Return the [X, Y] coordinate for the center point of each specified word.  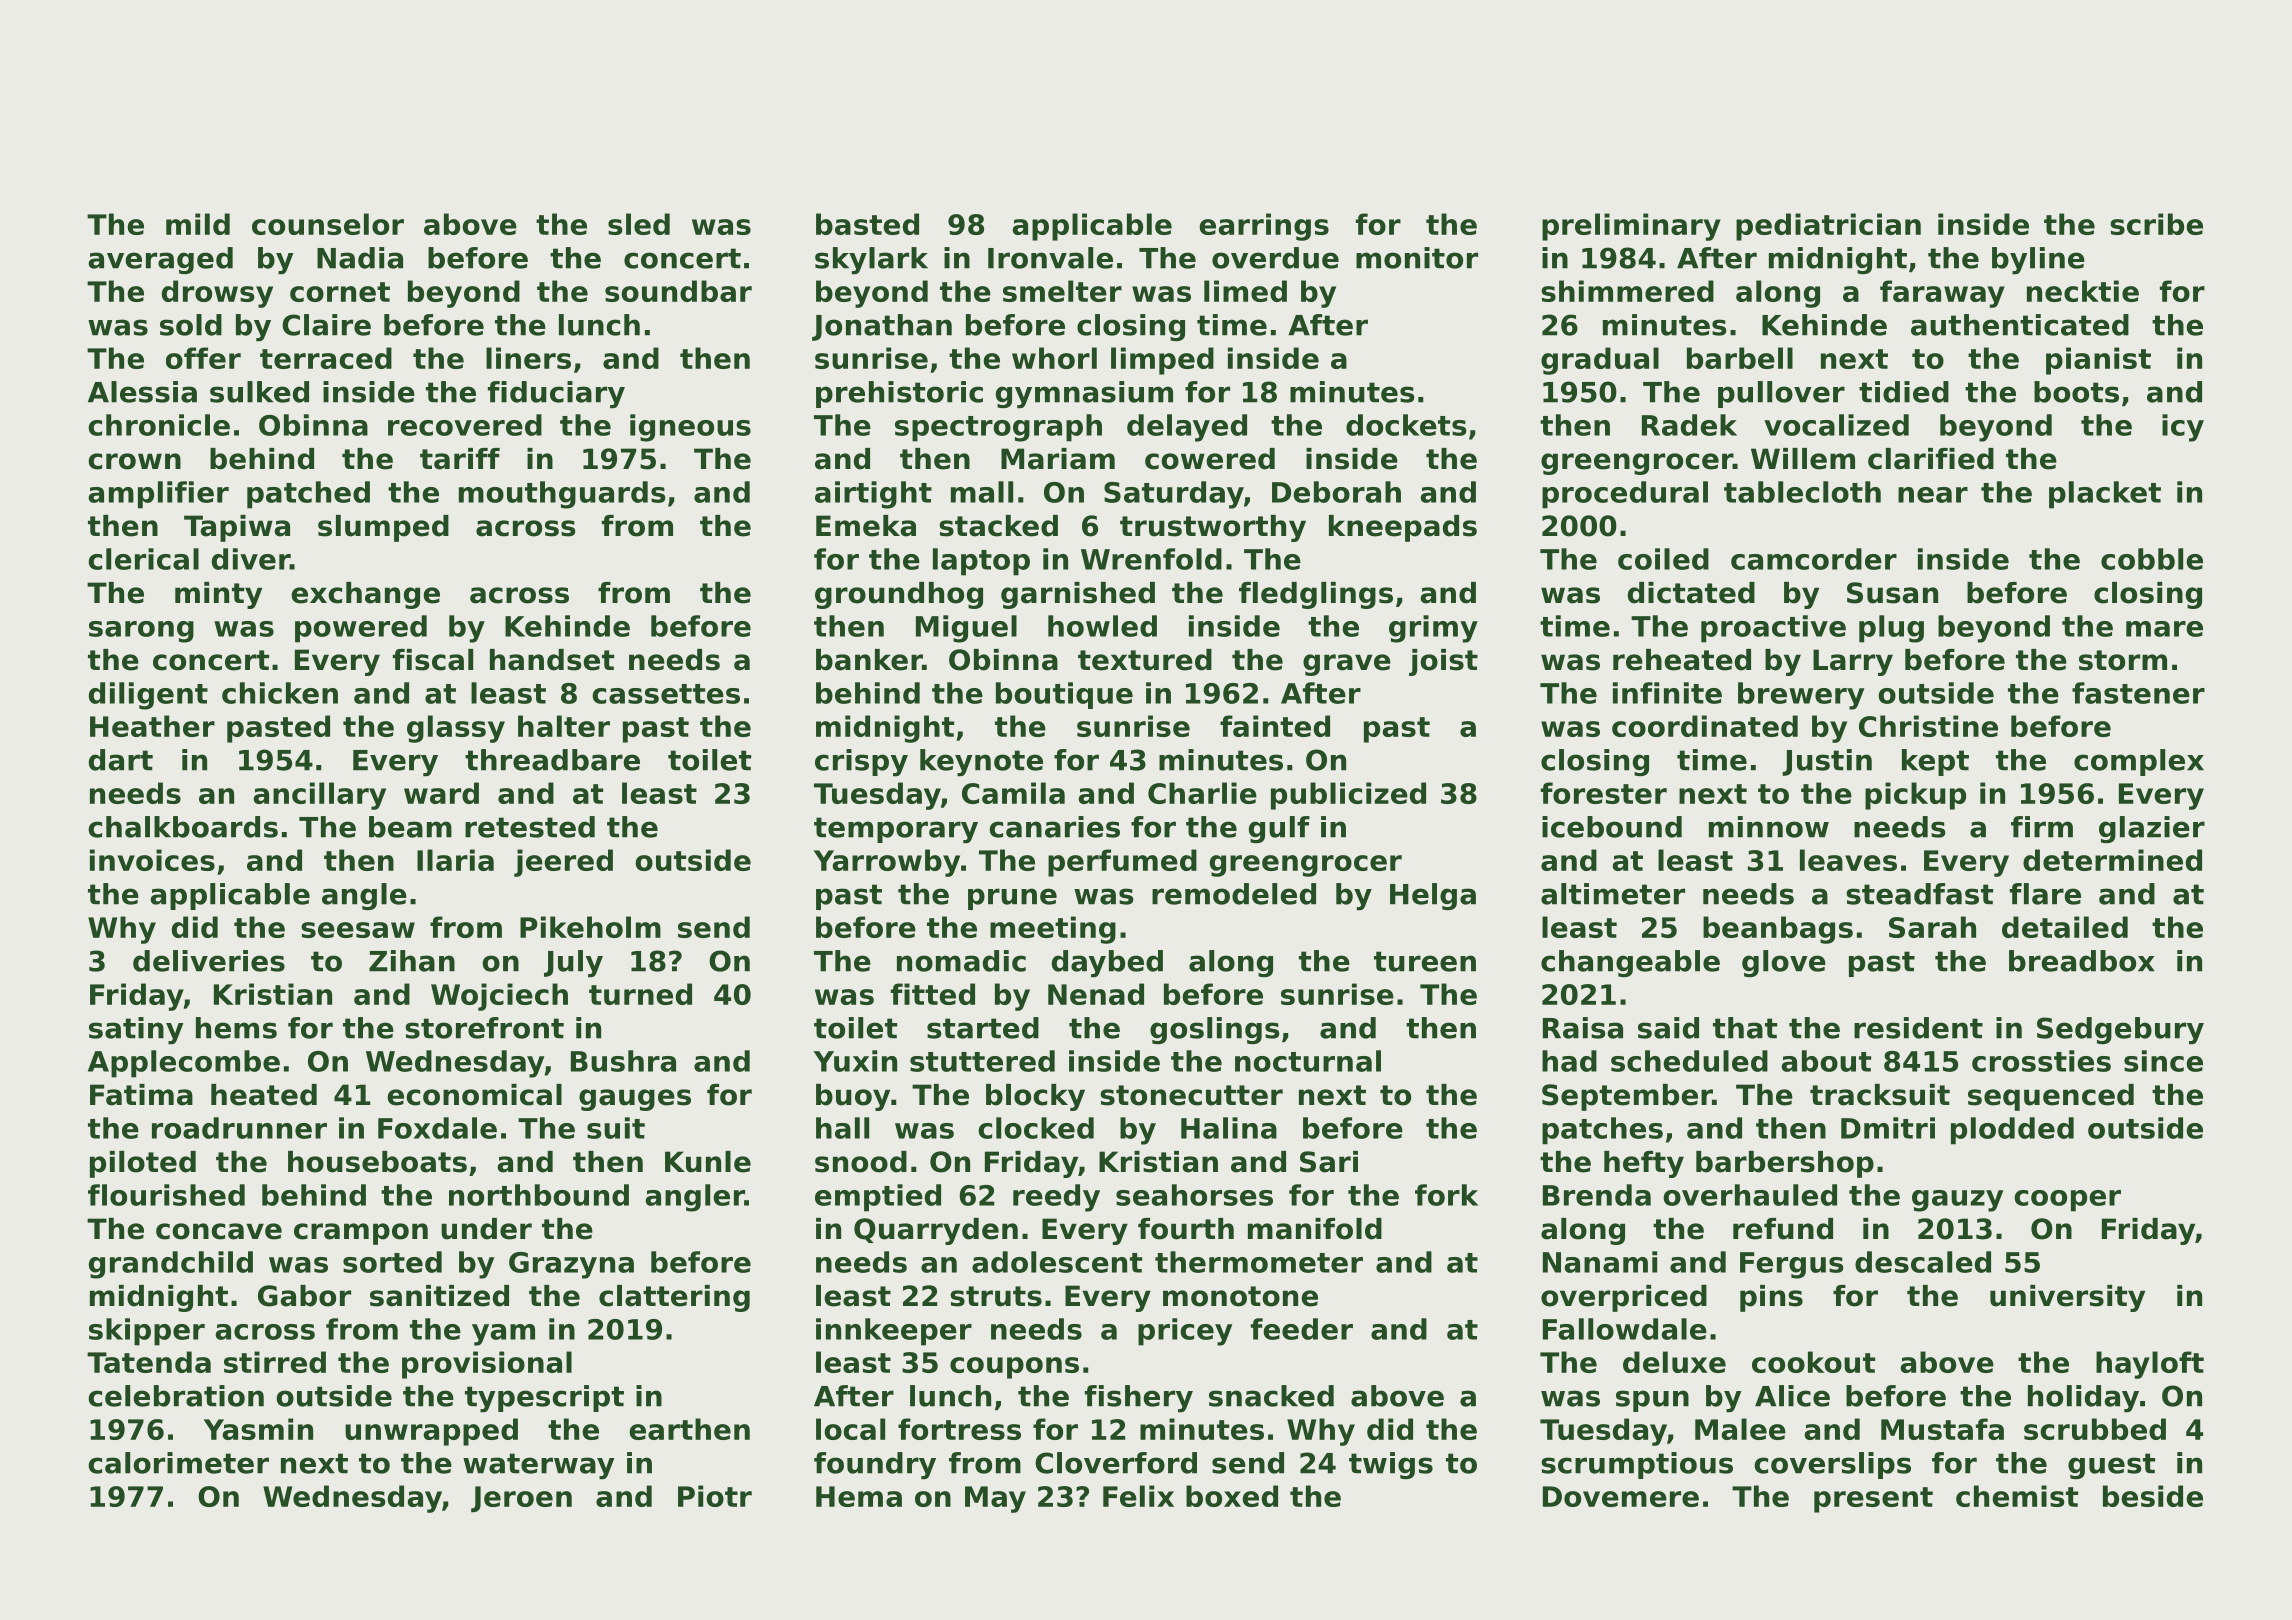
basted [867, 224]
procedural [1625, 495]
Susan [1892, 593]
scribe [2156, 224]
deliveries [209, 961]
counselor [328, 224]
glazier [2152, 829]
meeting [1053, 930]
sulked [259, 392]
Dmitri [1888, 1128]
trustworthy [1213, 528]
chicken [280, 693]
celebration [176, 1396]
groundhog [899, 595]
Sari [1329, 1162]
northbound [539, 1195]
